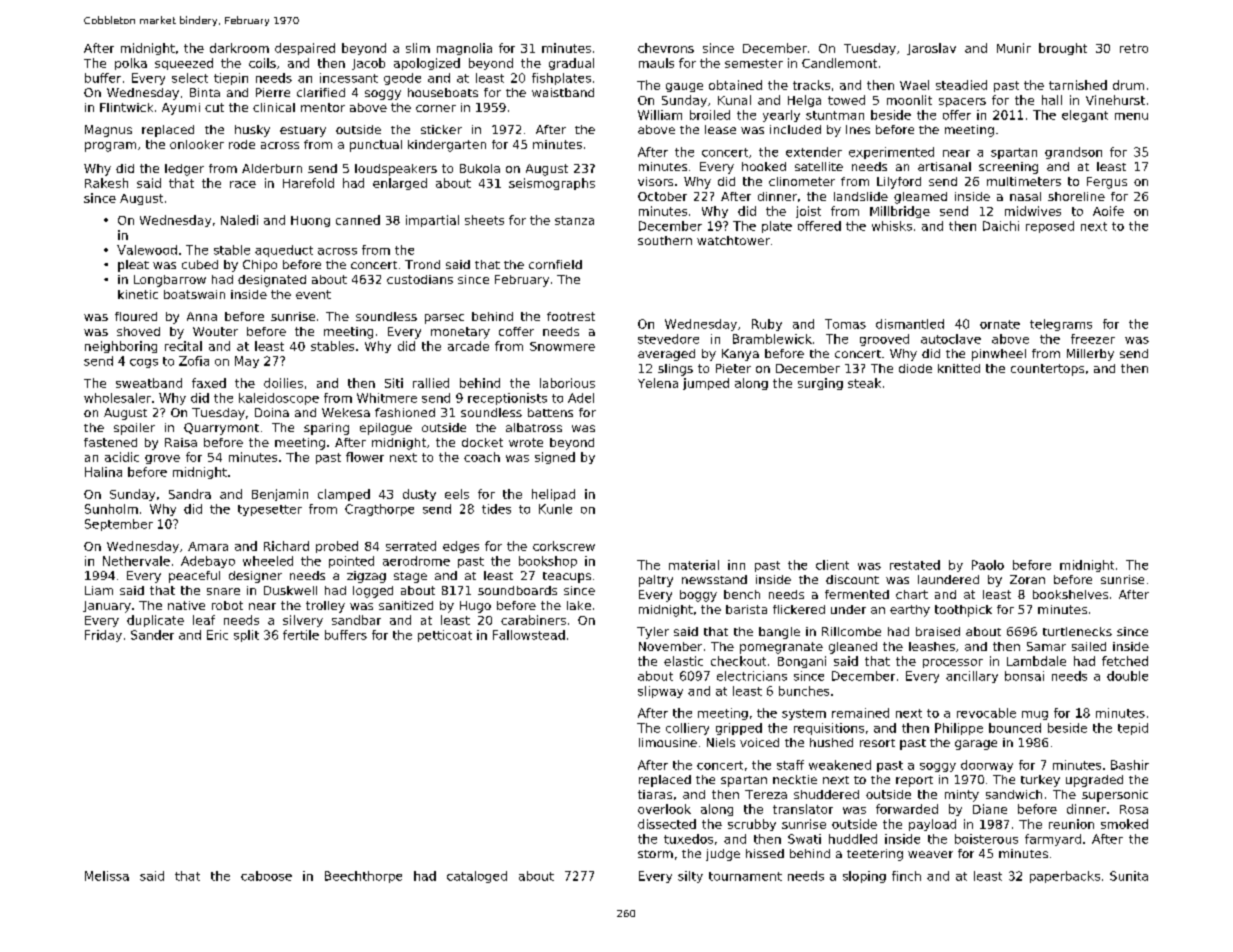 This page has width=1233, height=952. What do you see at coordinates (529, 635) in the page?
I see `Fallowstead` at bounding box center [529, 635].
